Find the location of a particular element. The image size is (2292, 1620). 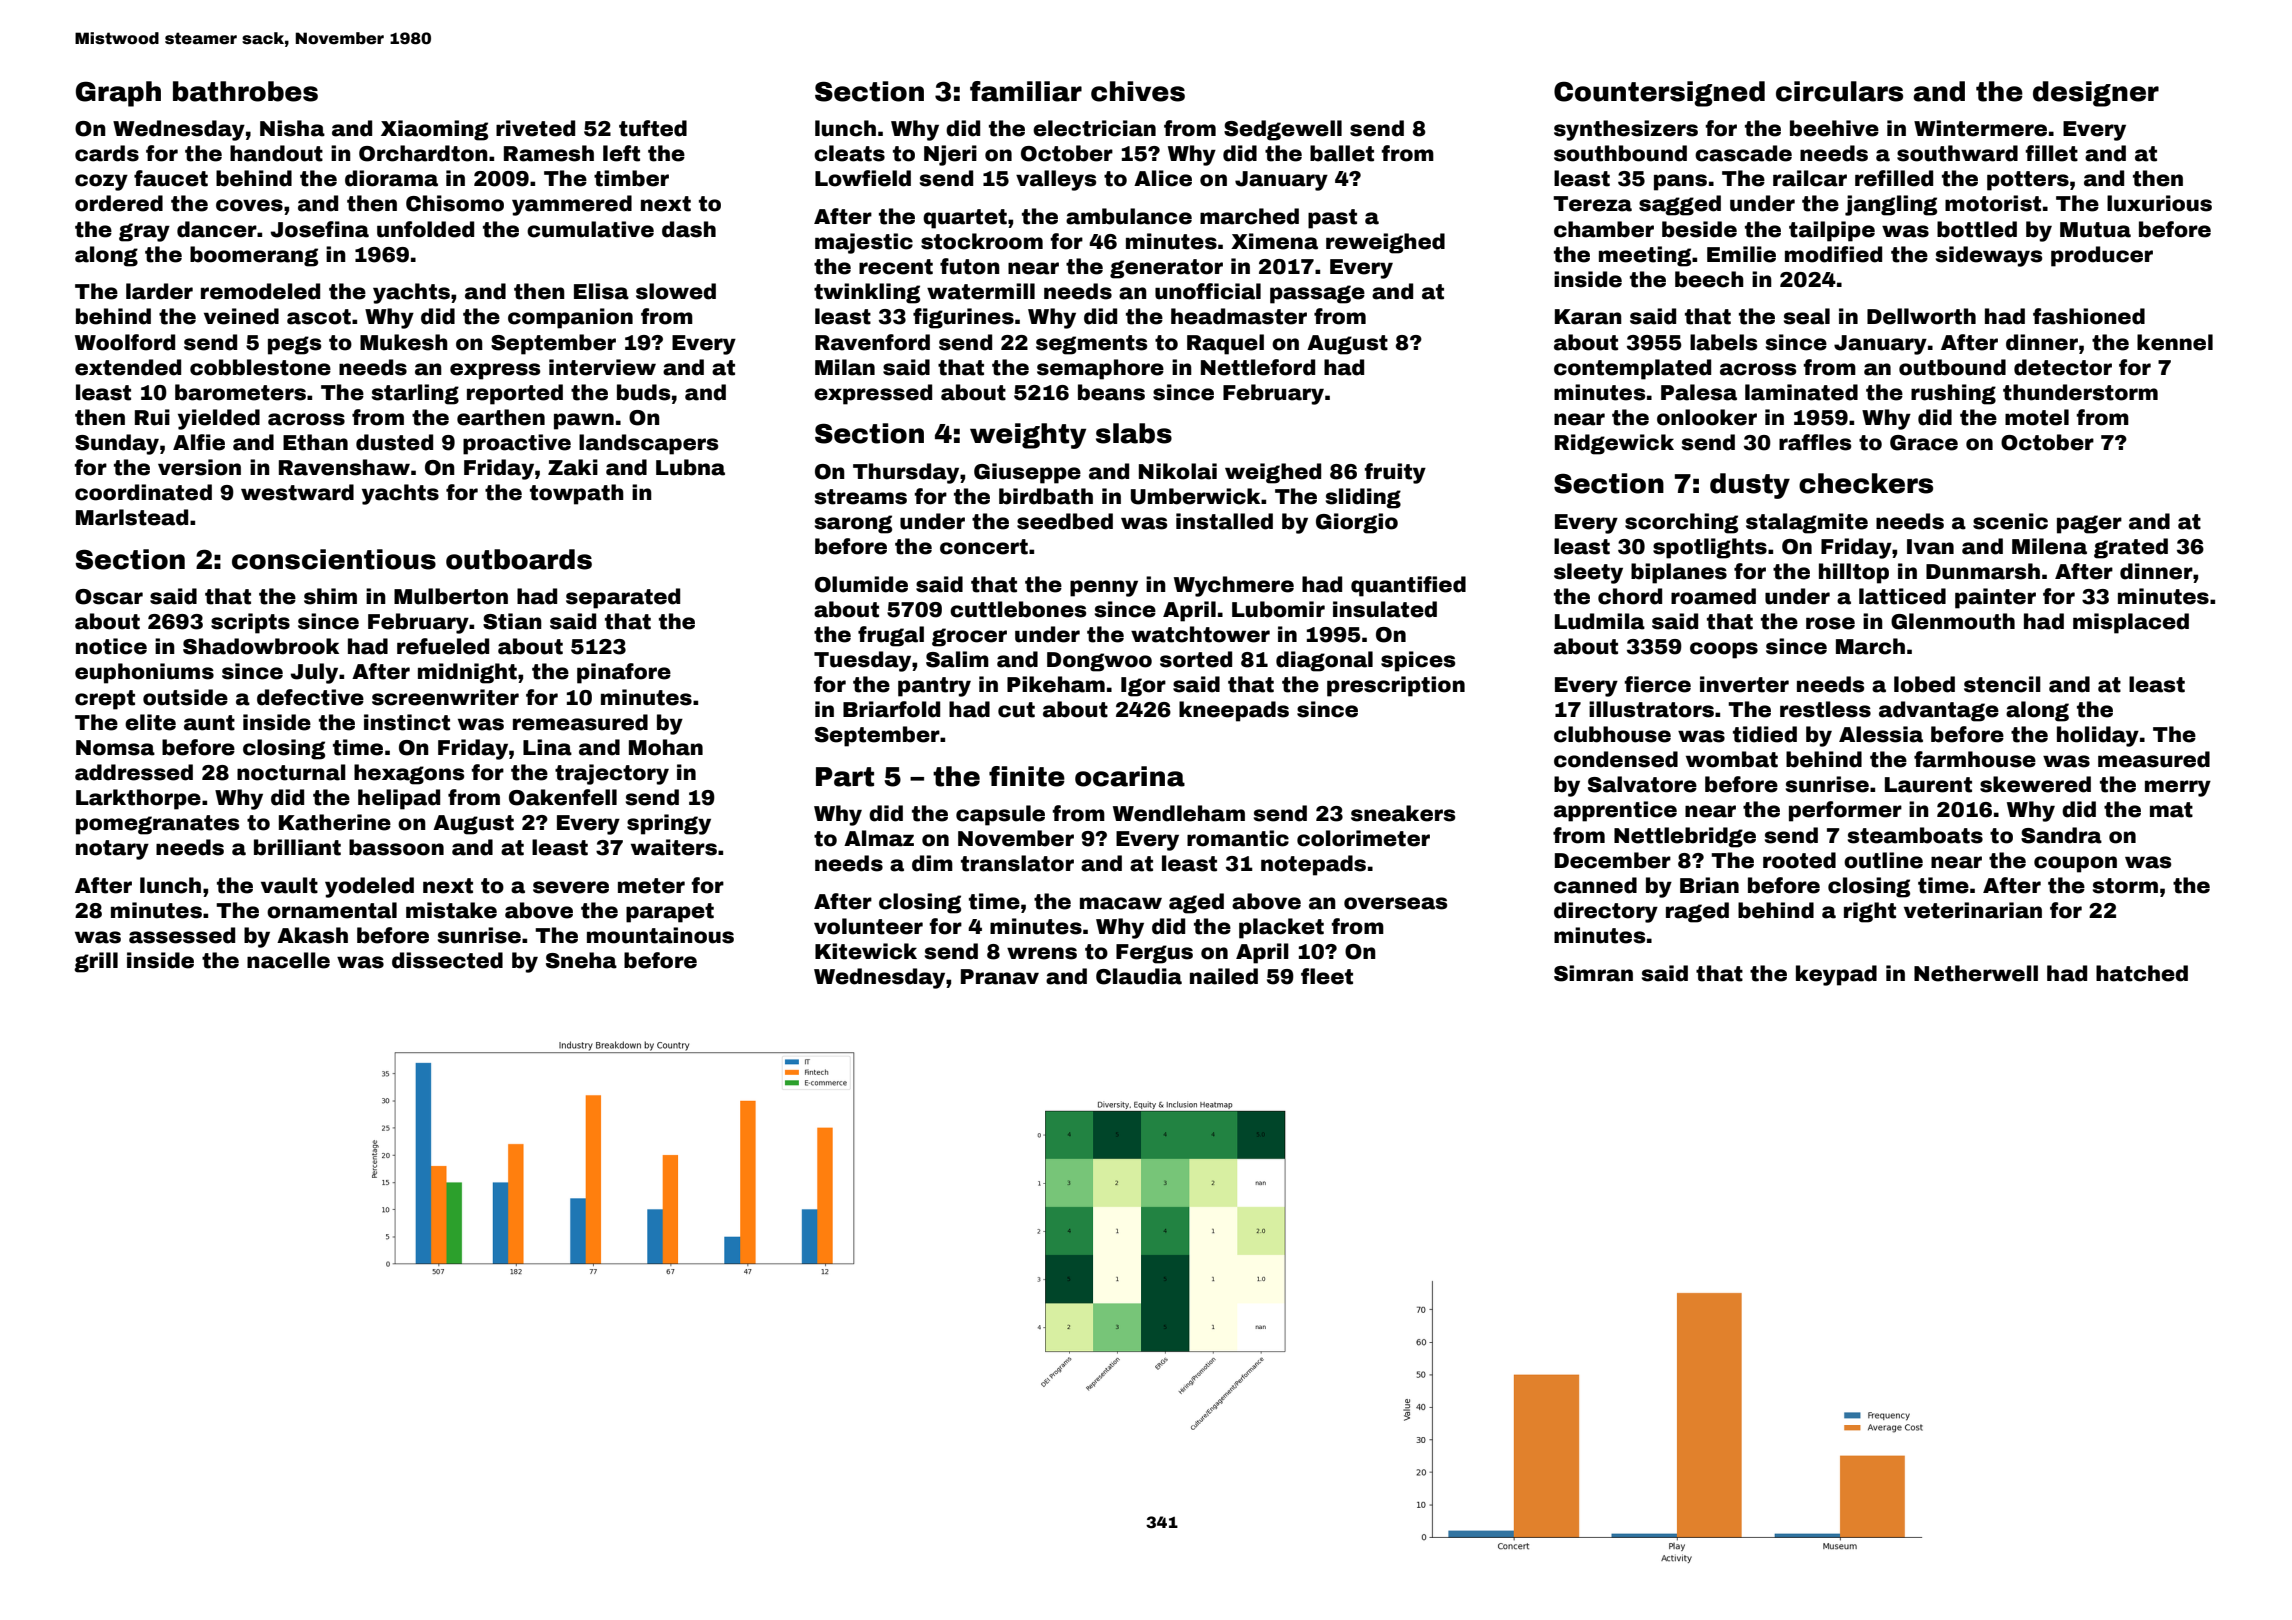

familiar is located at coordinates (1026, 91).
